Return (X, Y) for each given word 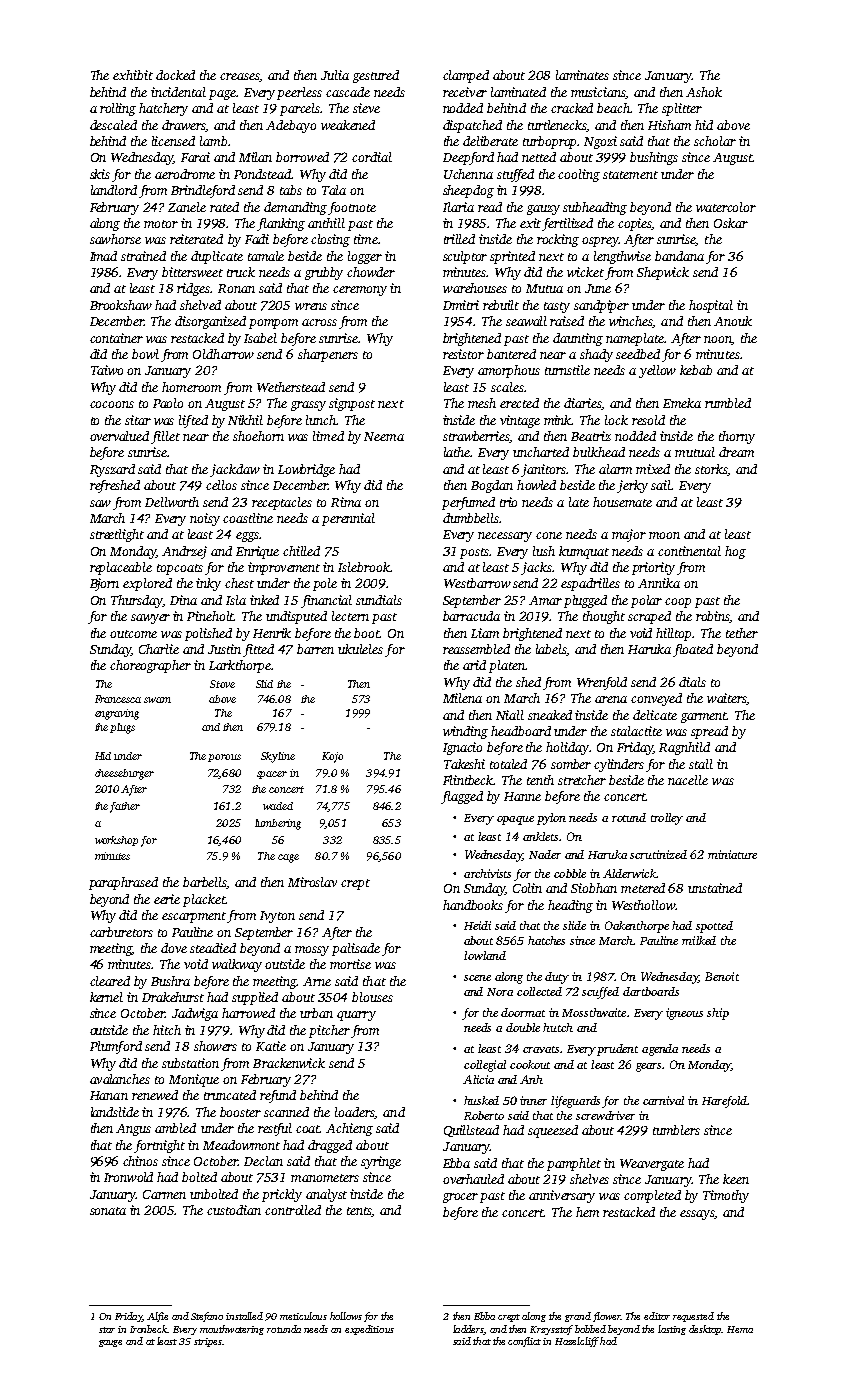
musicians (598, 93)
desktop (705, 1330)
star (107, 1330)
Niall (510, 715)
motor (161, 224)
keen (736, 1179)
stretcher (582, 780)
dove (174, 948)
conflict (524, 1342)
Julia (335, 75)
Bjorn (104, 584)
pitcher (329, 1031)
